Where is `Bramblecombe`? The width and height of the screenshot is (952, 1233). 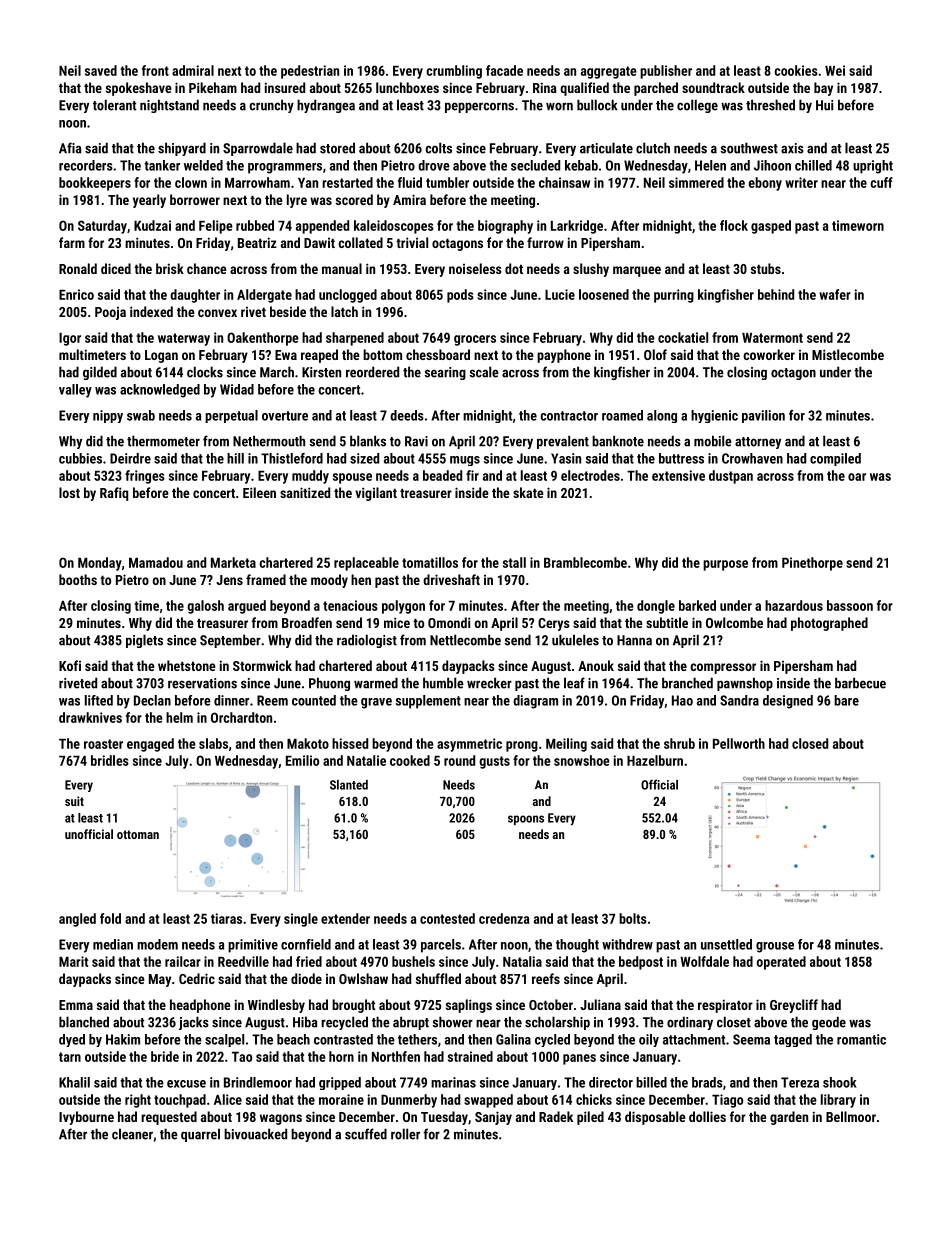 Bramblecombe is located at coordinates (585, 562).
